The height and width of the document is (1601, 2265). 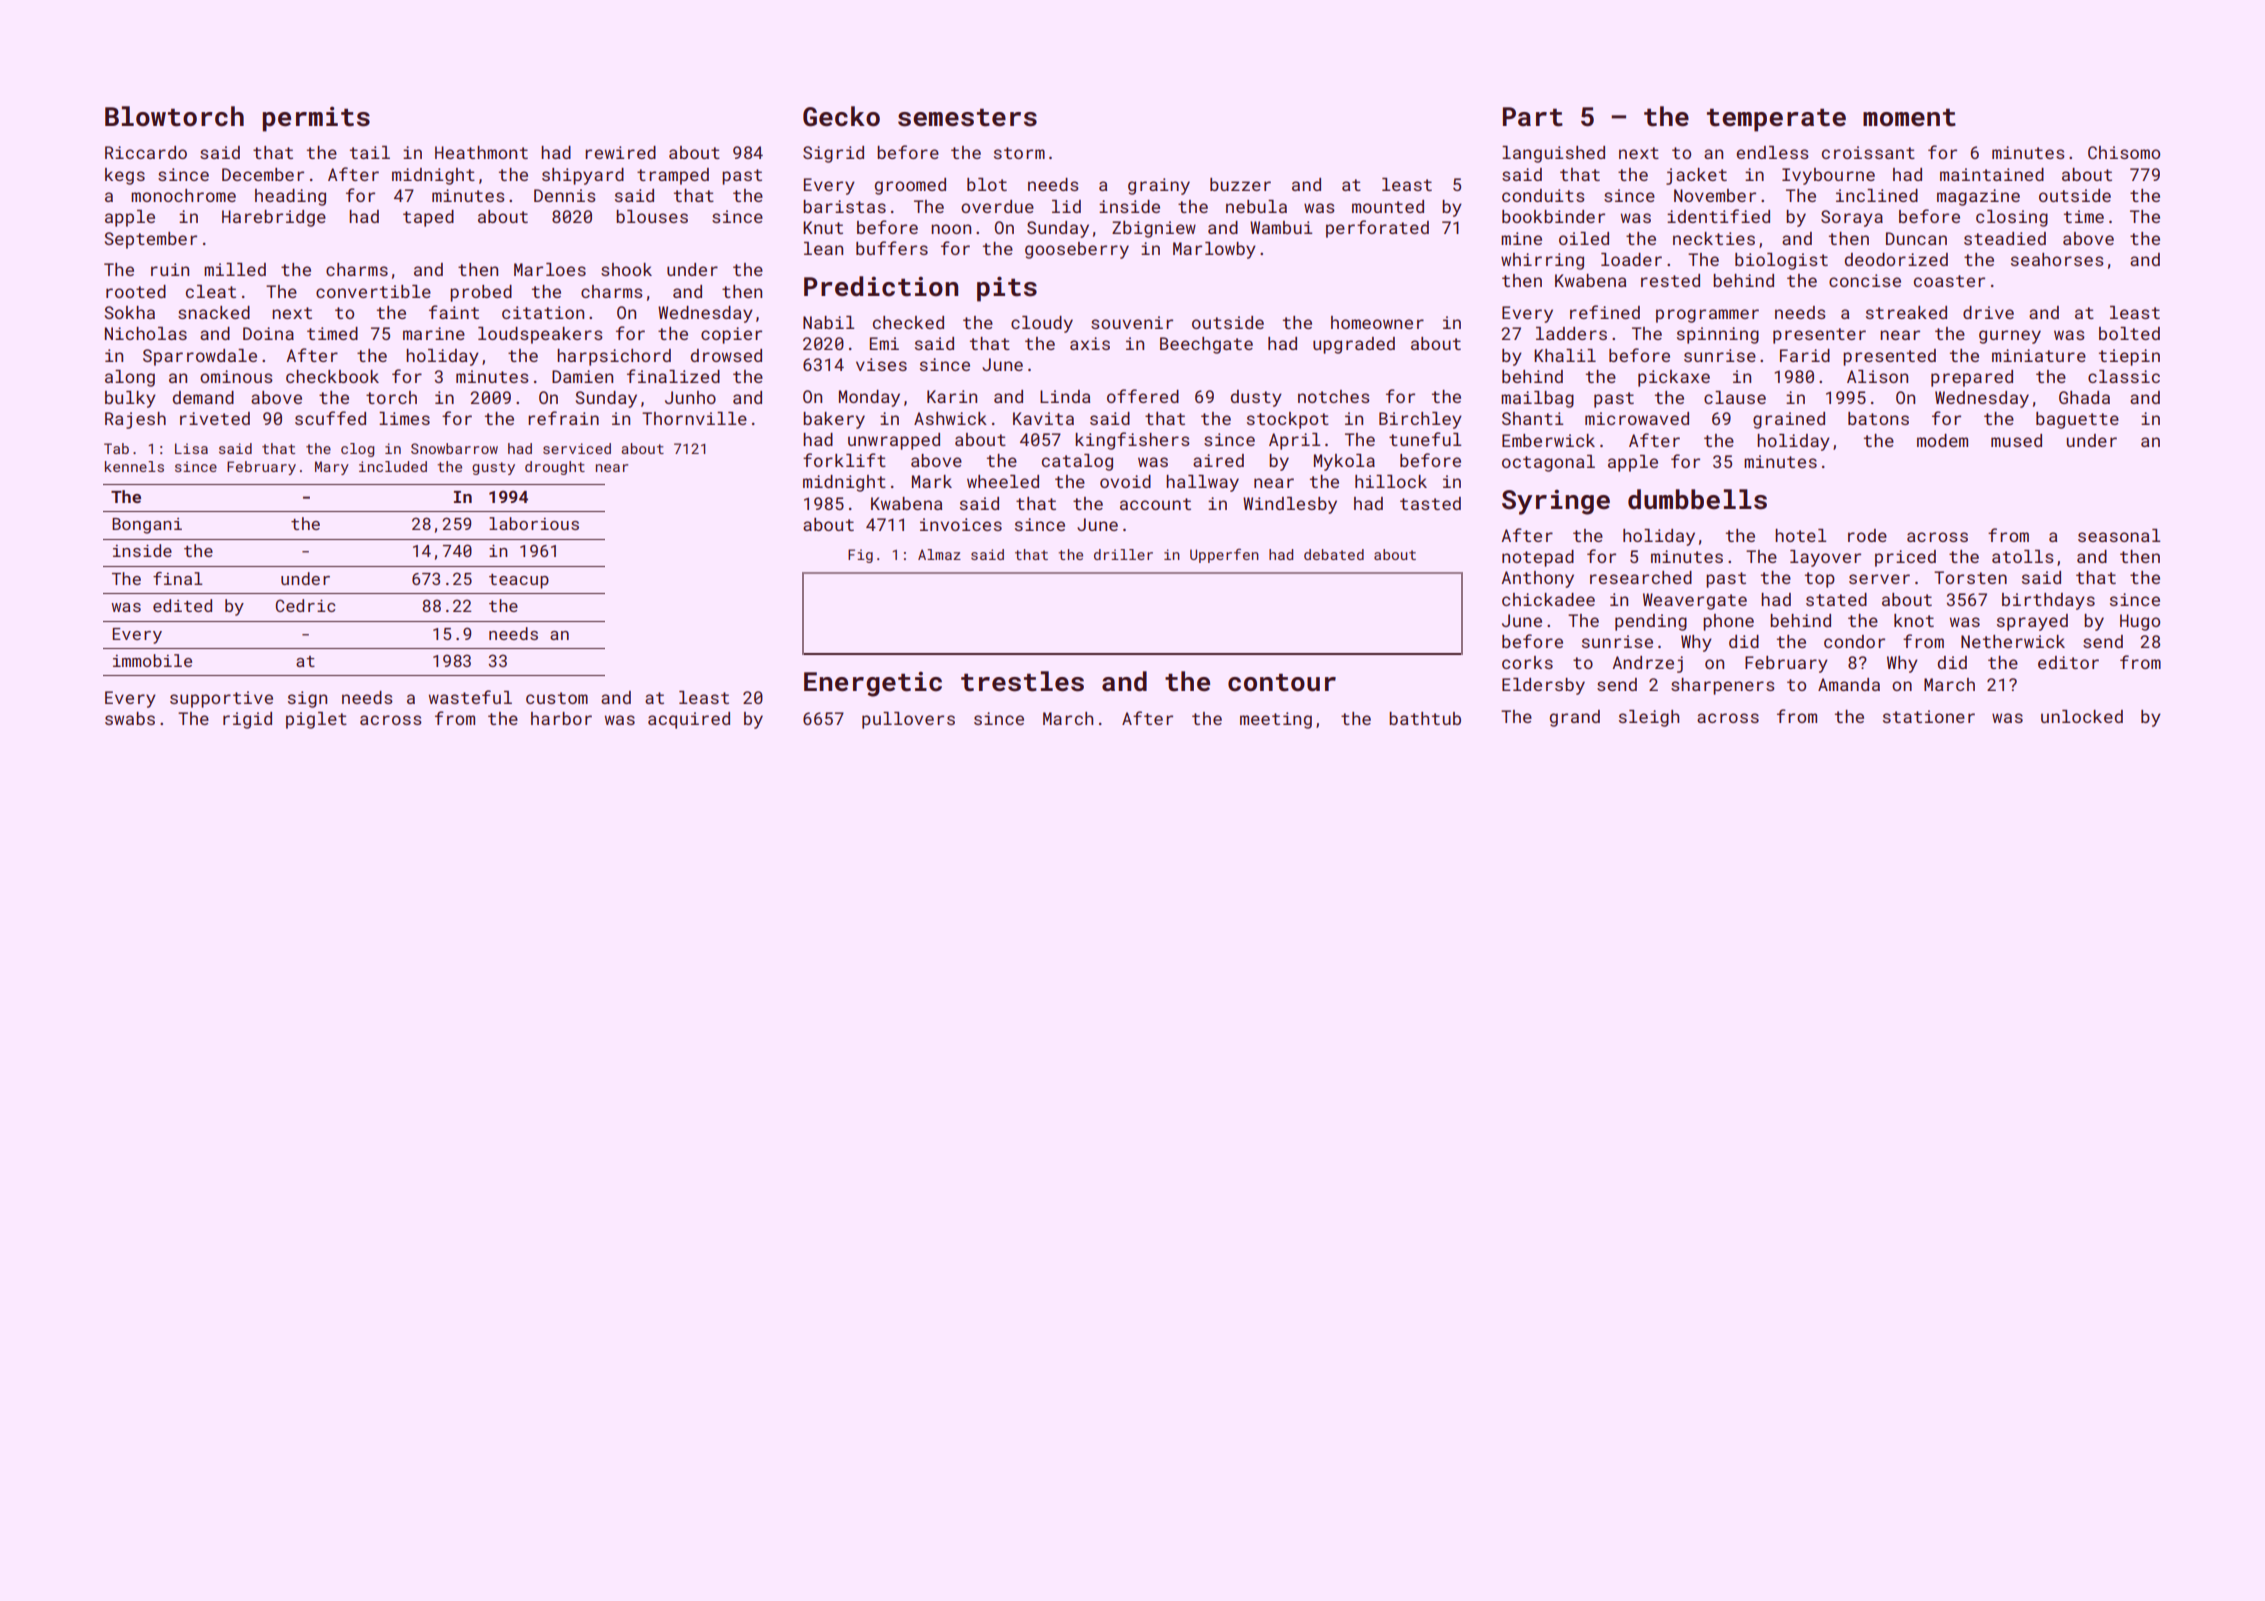 I want to click on blouses, so click(x=652, y=216).
